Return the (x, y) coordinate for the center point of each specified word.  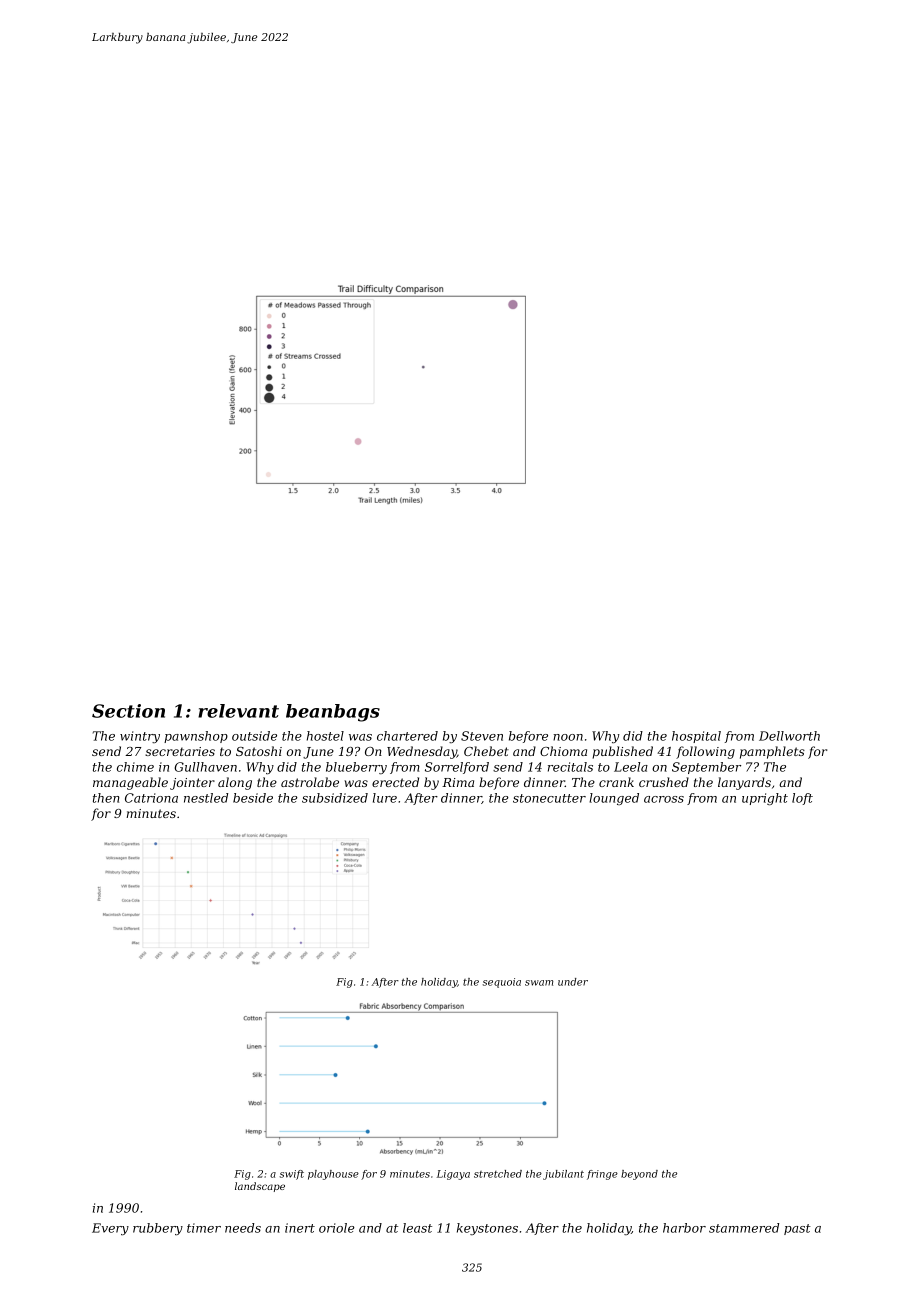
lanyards (744, 783)
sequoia (501, 983)
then (106, 798)
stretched (498, 1174)
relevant (238, 711)
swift (291, 1175)
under (573, 982)
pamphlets (772, 752)
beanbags (333, 713)
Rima (458, 782)
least (417, 1228)
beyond (639, 1175)
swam (539, 983)
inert (300, 1228)
